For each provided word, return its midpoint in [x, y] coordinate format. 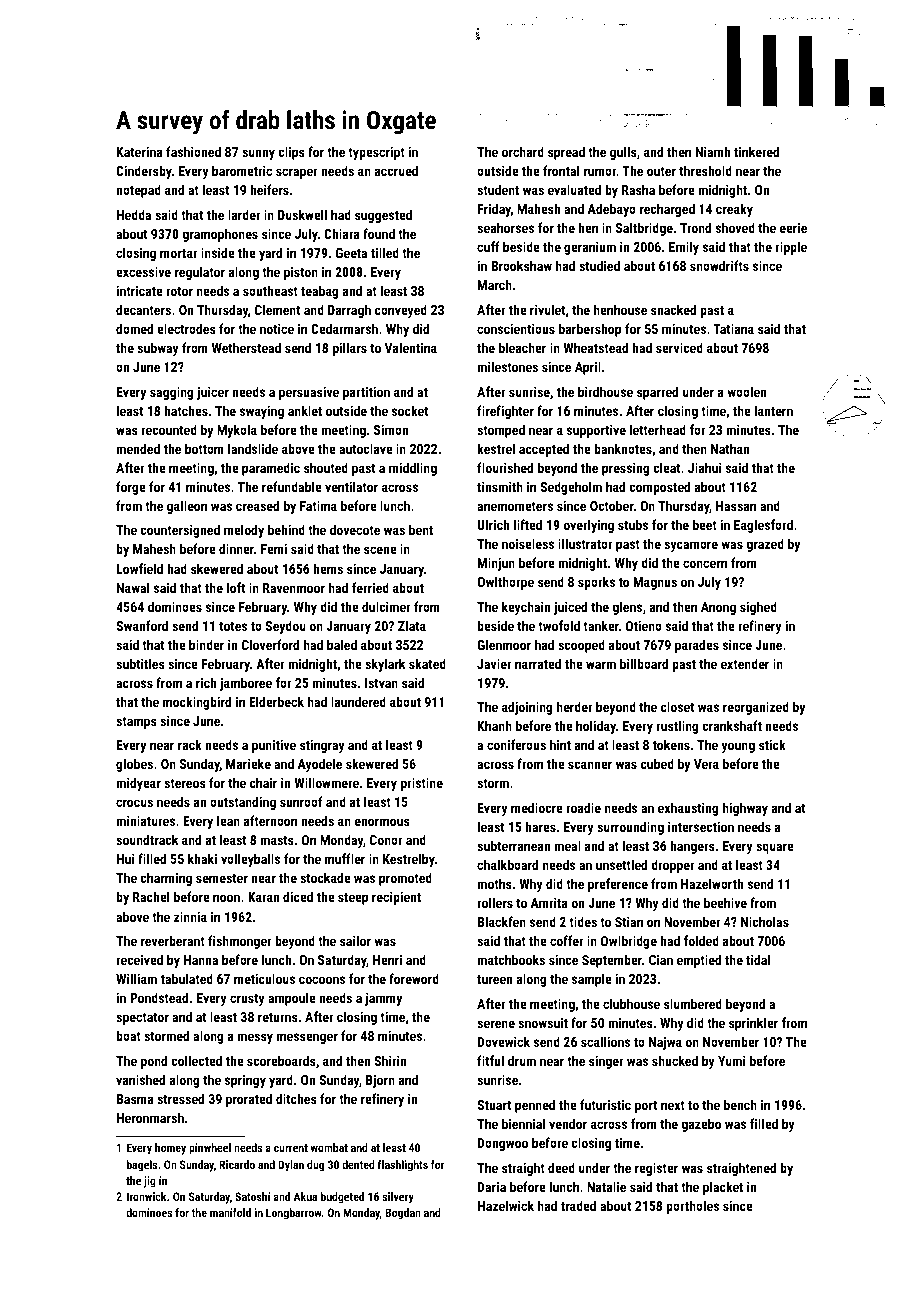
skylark [385, 665]
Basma [135, 1099]
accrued [396, 170]
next [673, 1105]
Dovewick [504, 1041]
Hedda [134, 214]
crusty [247, 1000]
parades [697, 646]
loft [236, 587]
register [656, 1169]
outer [661, 171]
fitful [490, 1060]
